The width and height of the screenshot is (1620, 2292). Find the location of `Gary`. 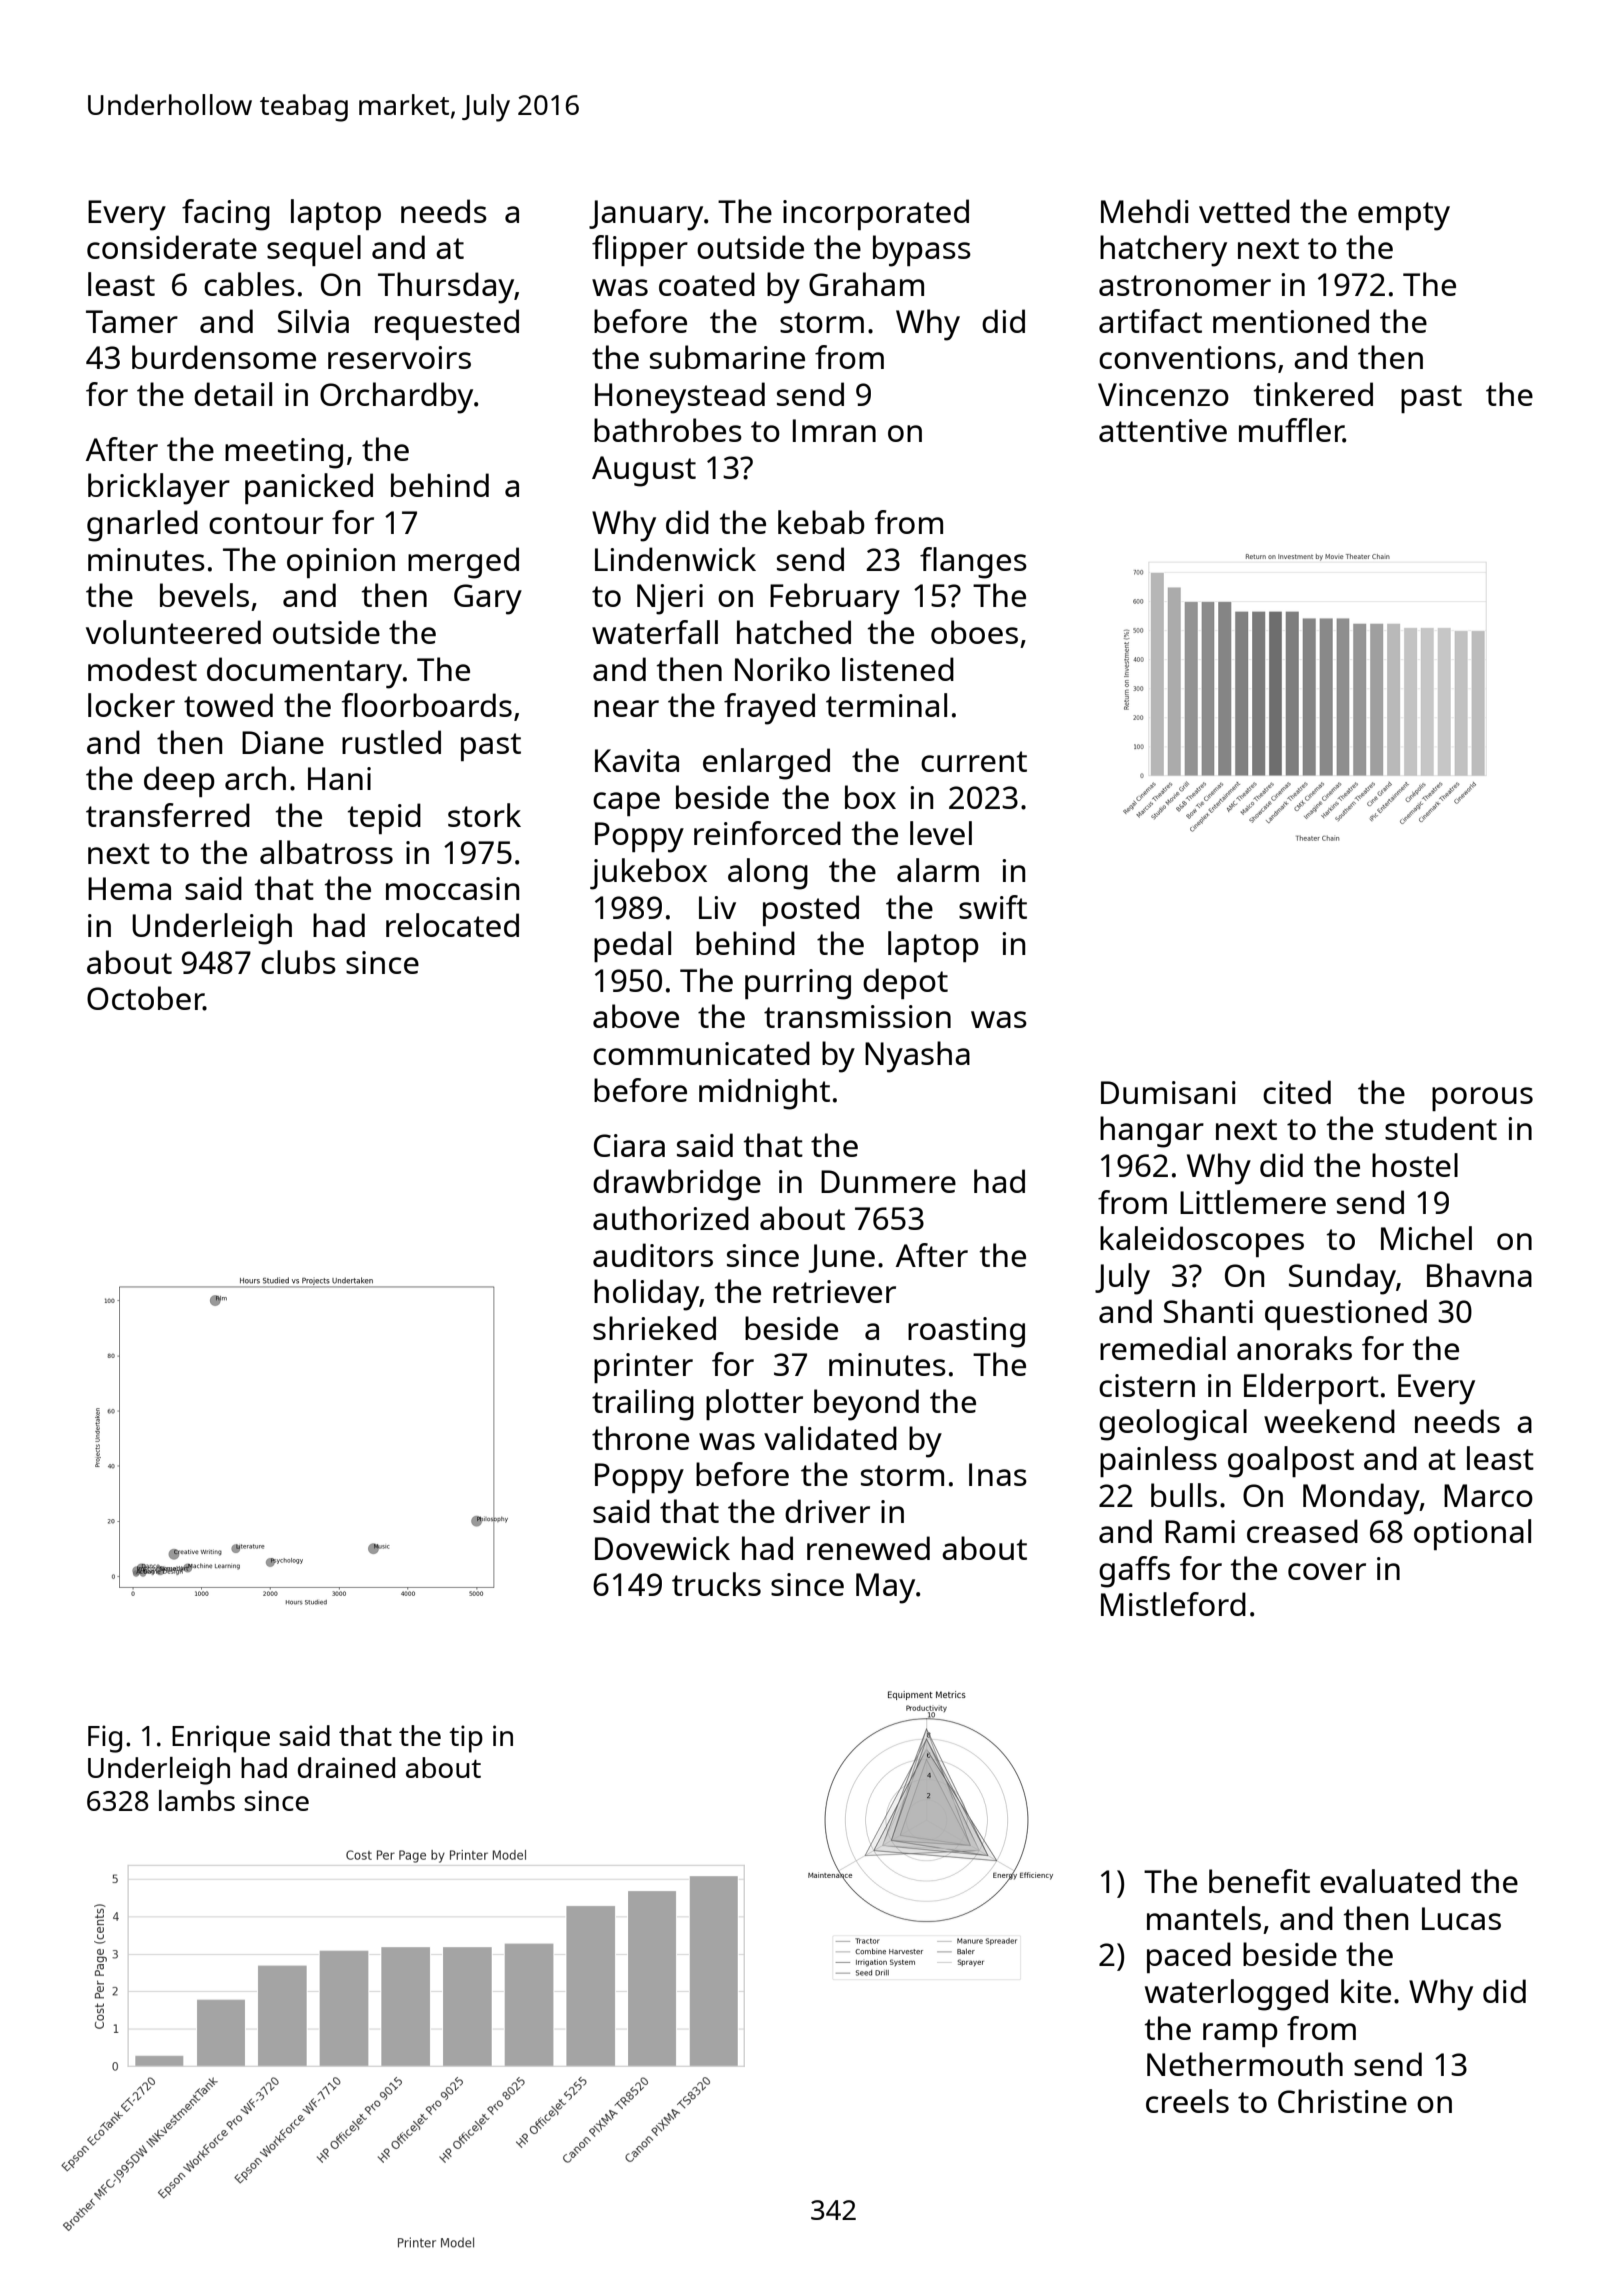

Gary is located at coordinates (488, 599).
